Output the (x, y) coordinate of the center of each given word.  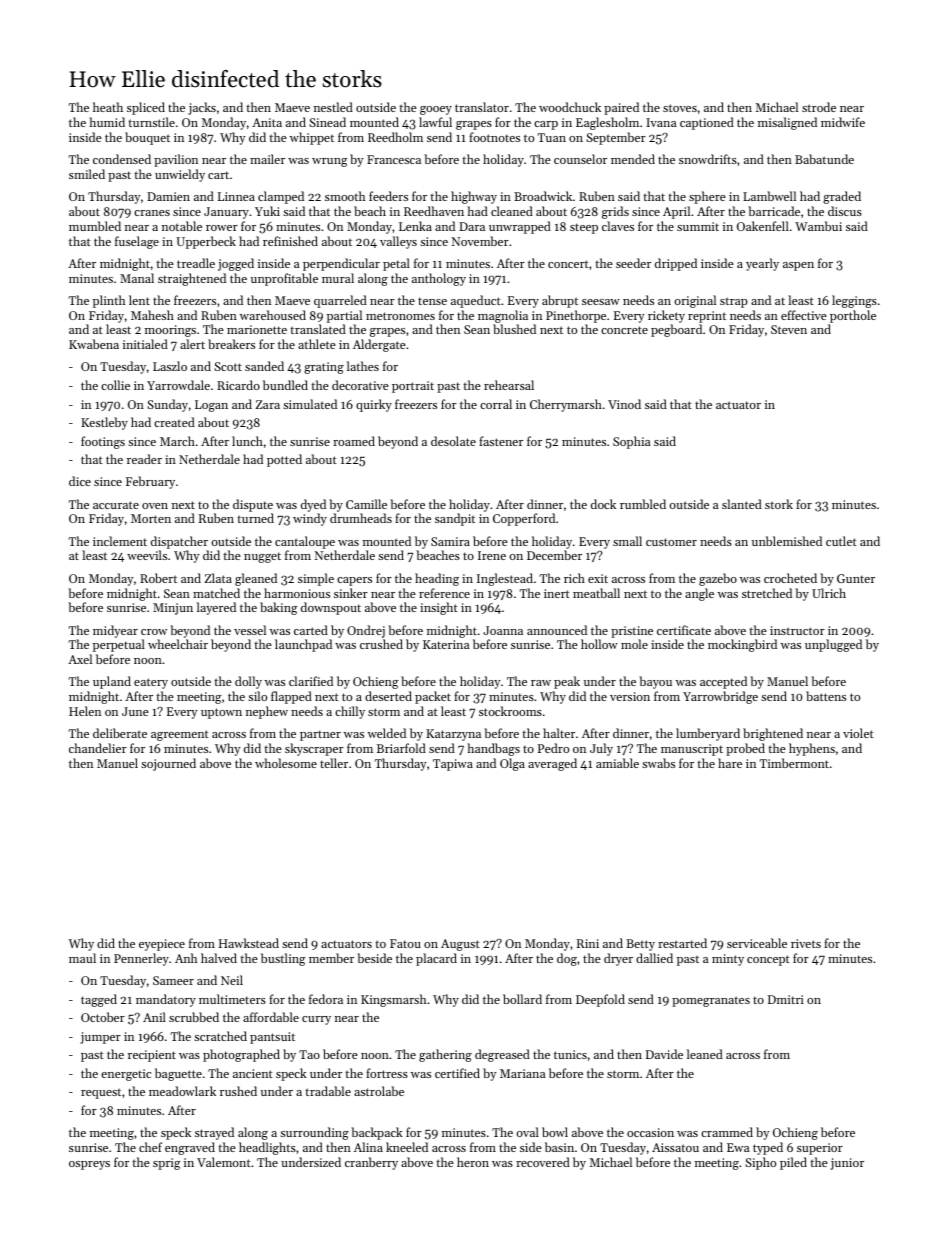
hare (730, 763)
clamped (281, 197)
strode (819, 107)
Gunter (856, 578)
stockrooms (510, 711)
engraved (190, 1148)
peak (567, 682)
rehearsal (509, 385)
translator (482, 107)
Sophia (631, 442)
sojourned (168, 764)
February (150, 482)
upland (112, 682)
